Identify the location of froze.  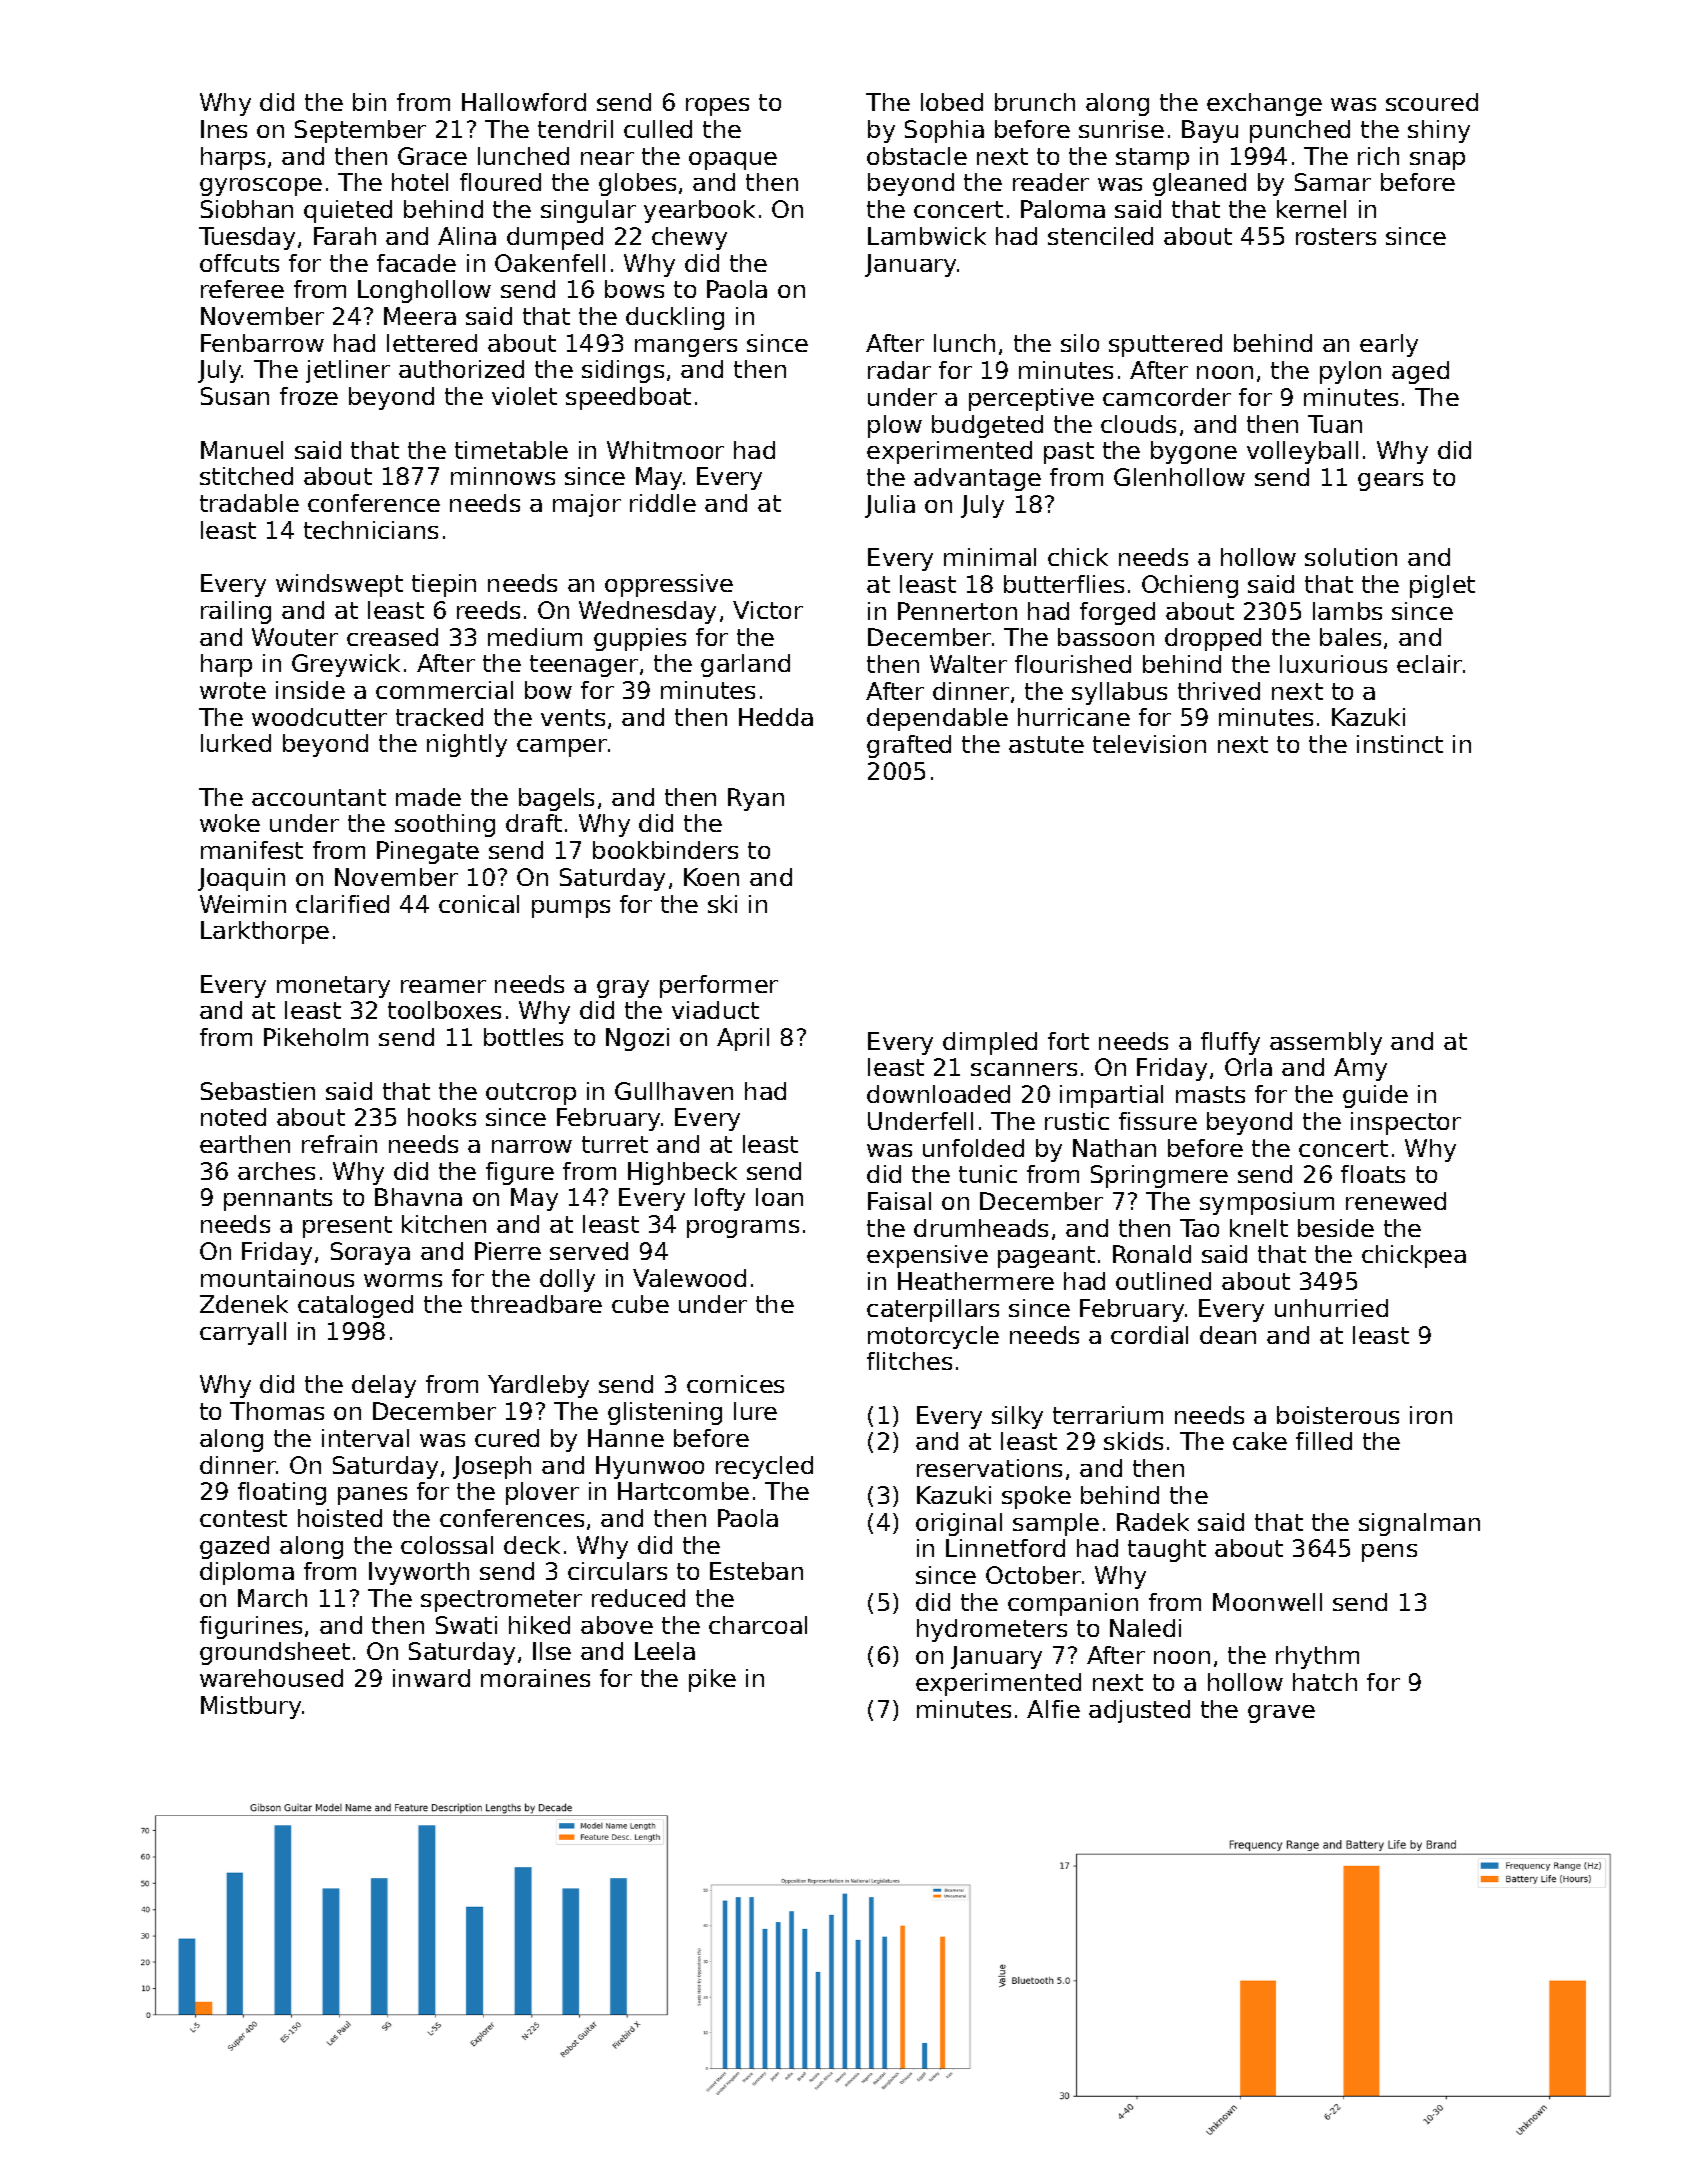
(309, 396).
